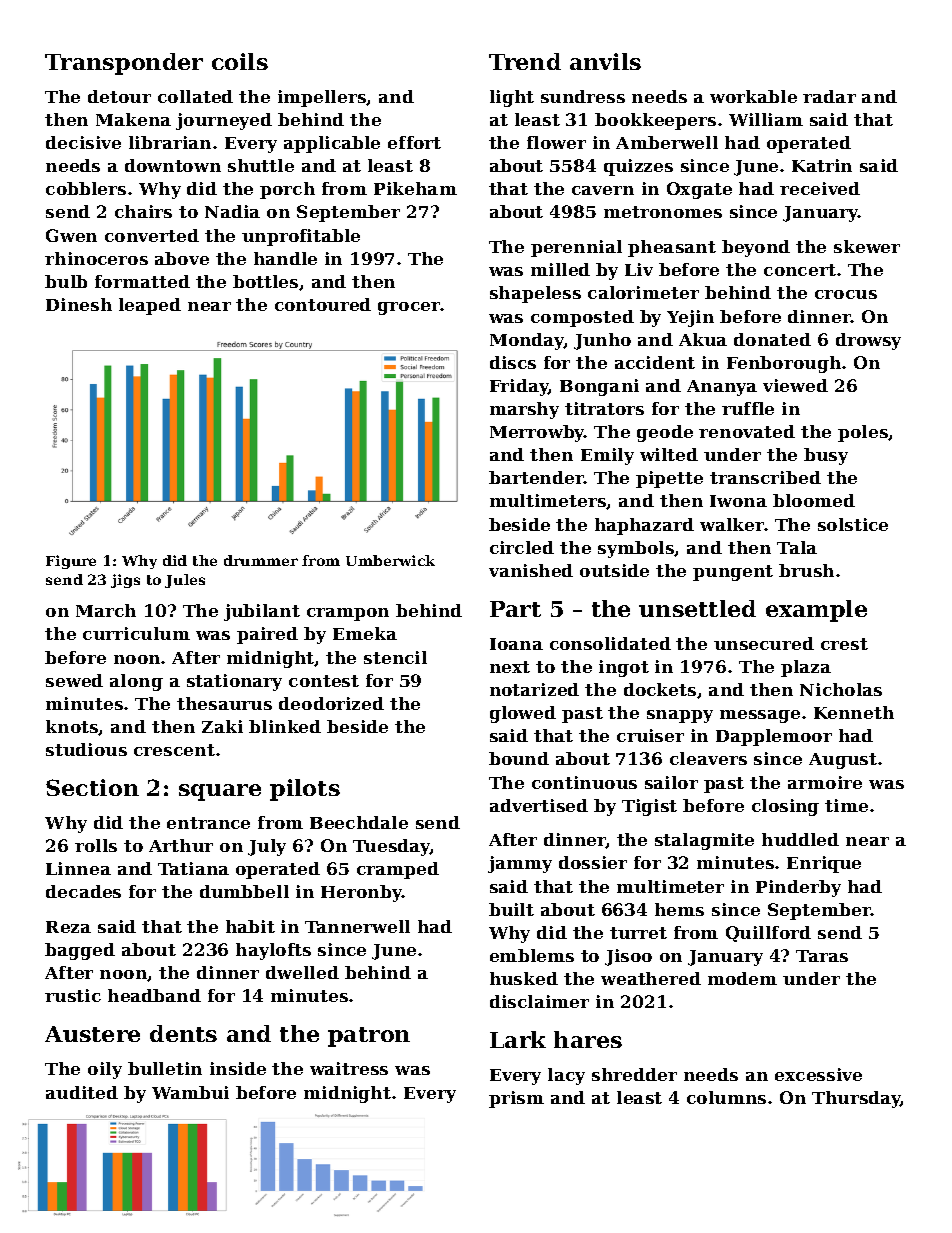  I want to click on rhinoceros, so click(96, 258).
